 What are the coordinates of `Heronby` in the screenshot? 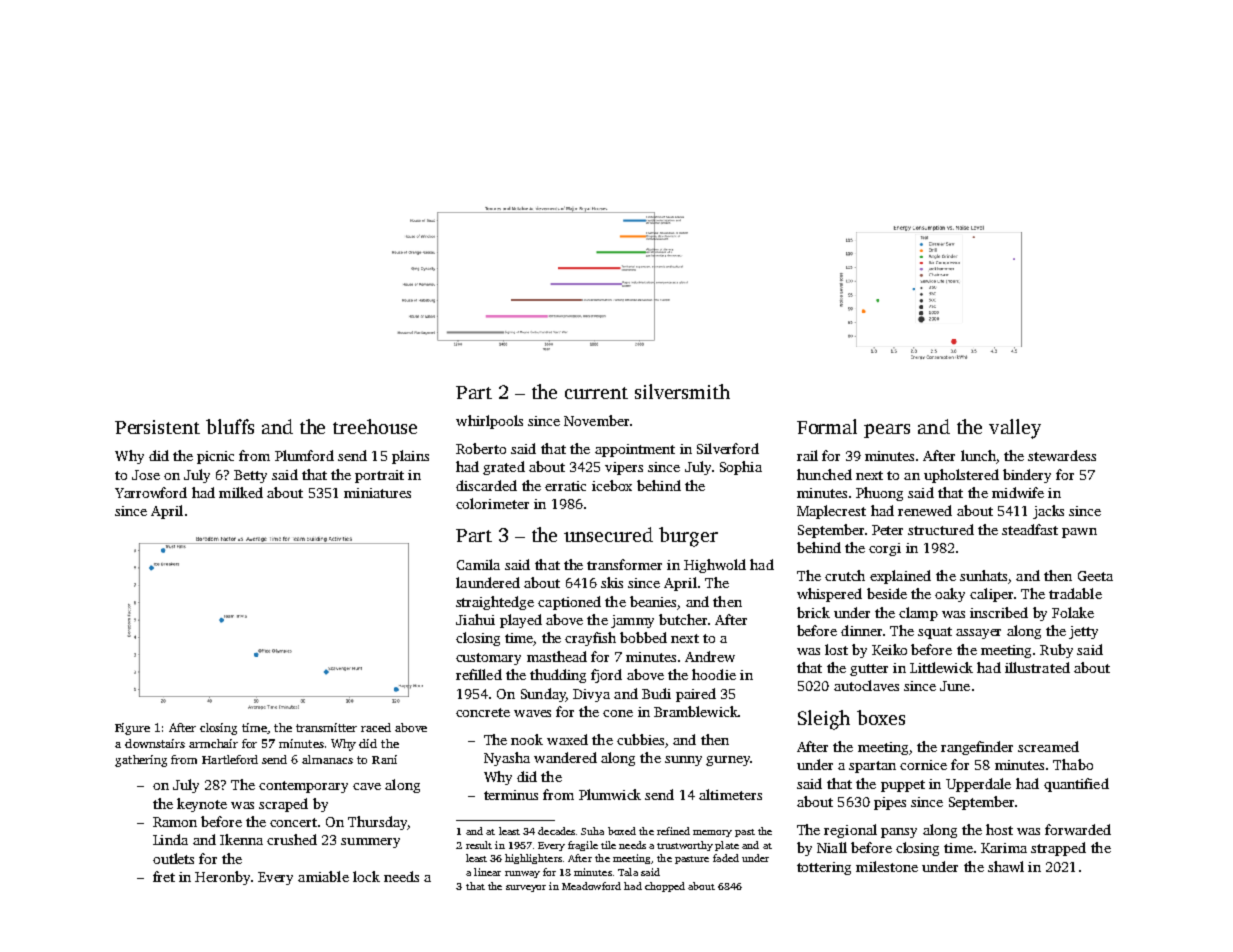 It's located at (222, 878).
